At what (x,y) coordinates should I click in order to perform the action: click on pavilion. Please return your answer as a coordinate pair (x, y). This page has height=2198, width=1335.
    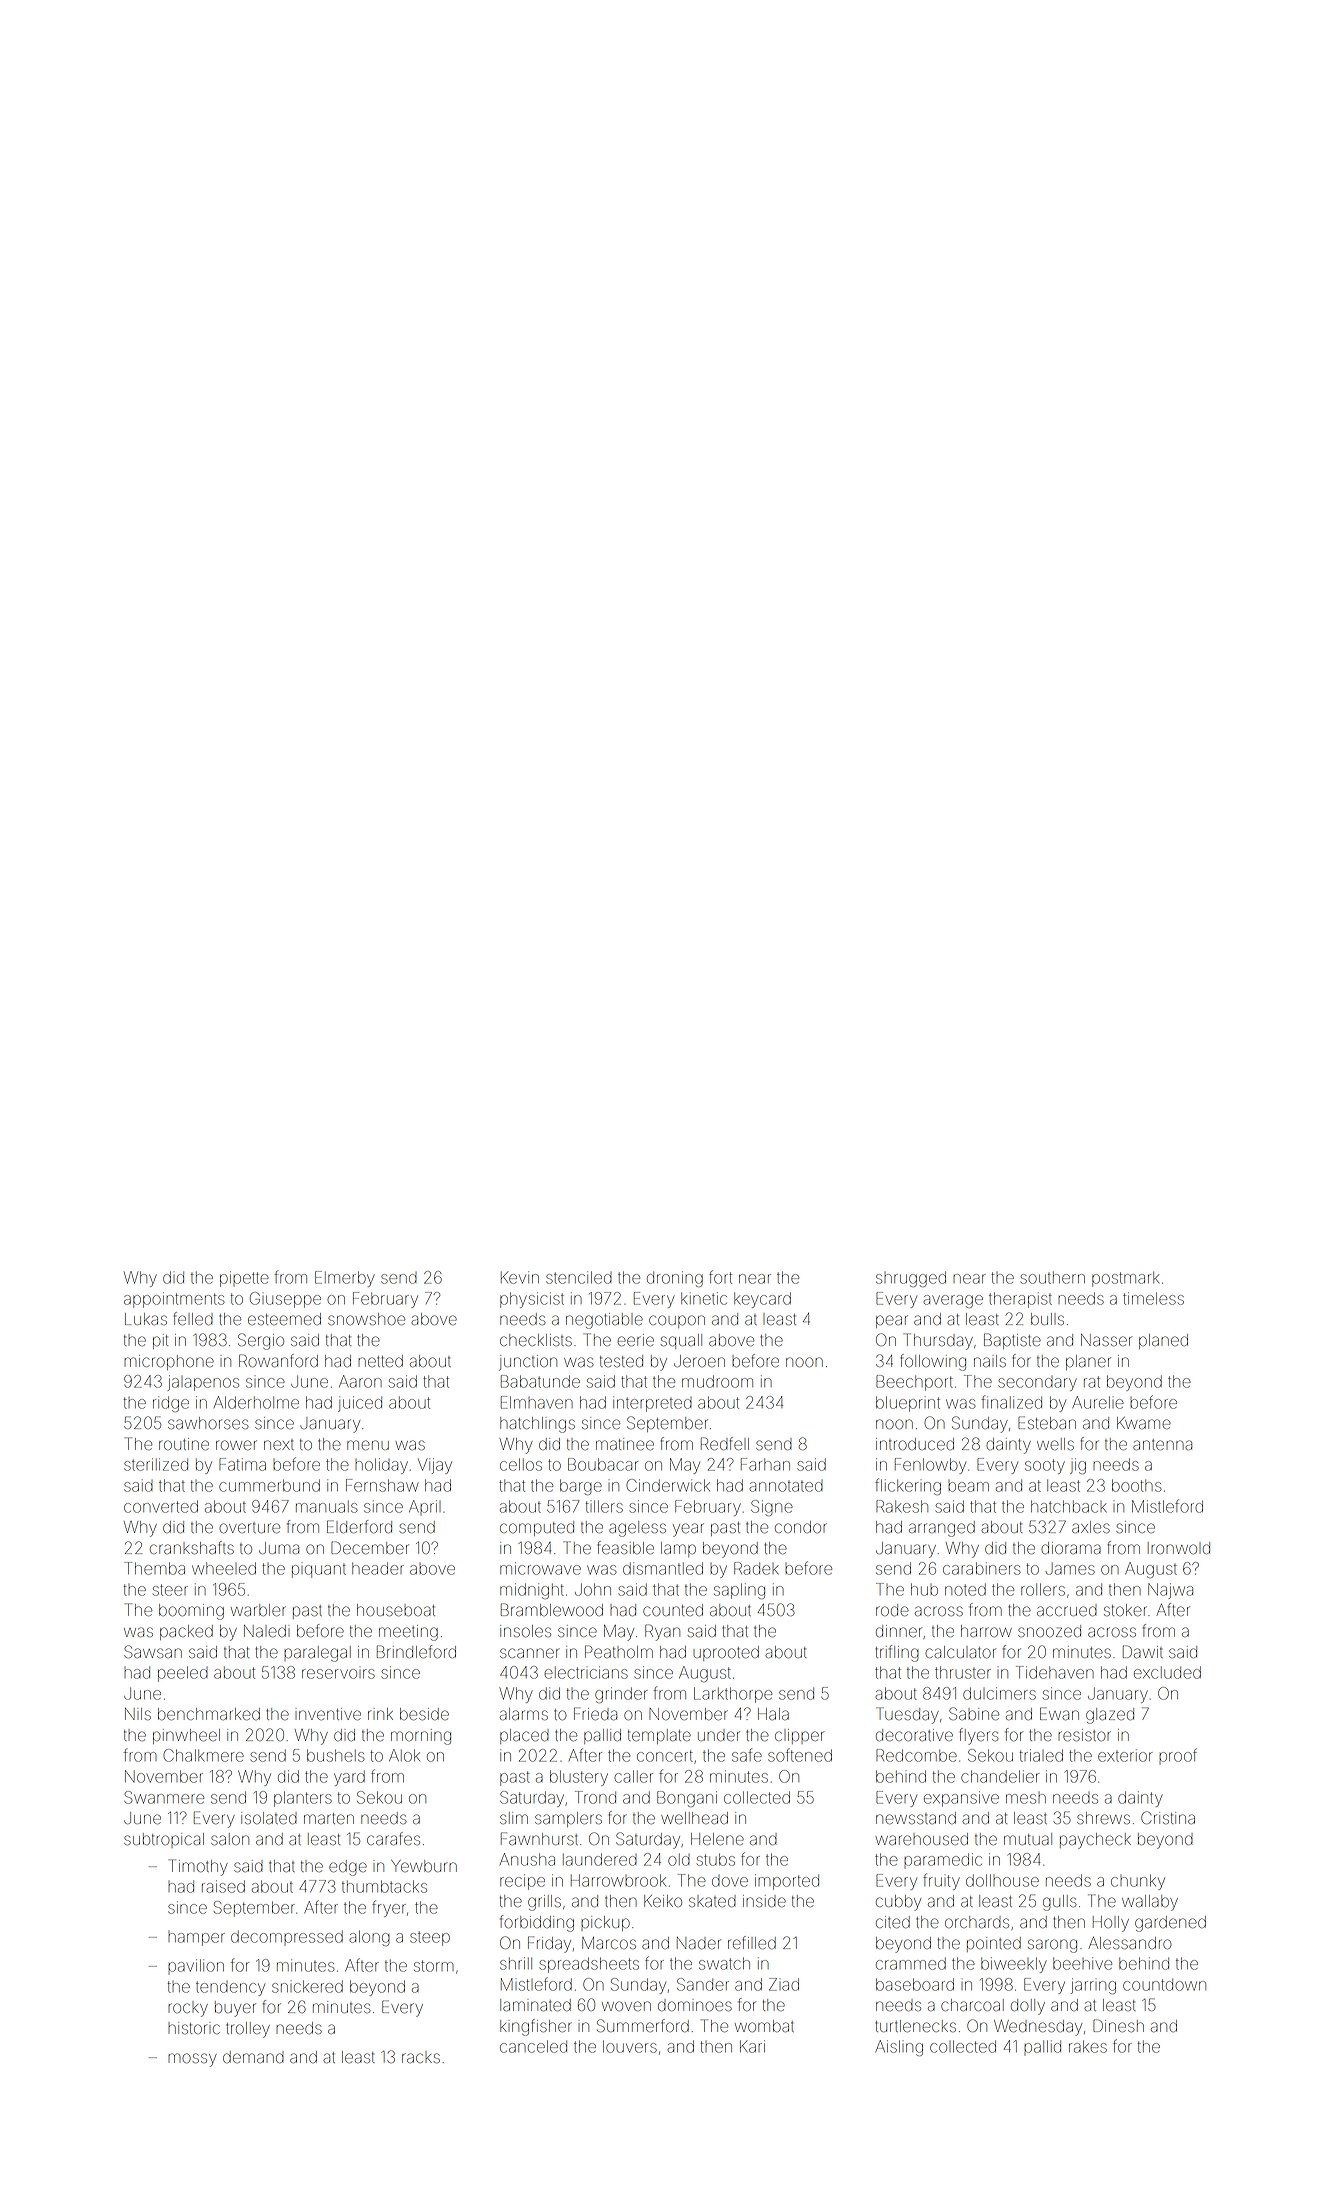
    Looking at the image, I should click on (196, 1965).
